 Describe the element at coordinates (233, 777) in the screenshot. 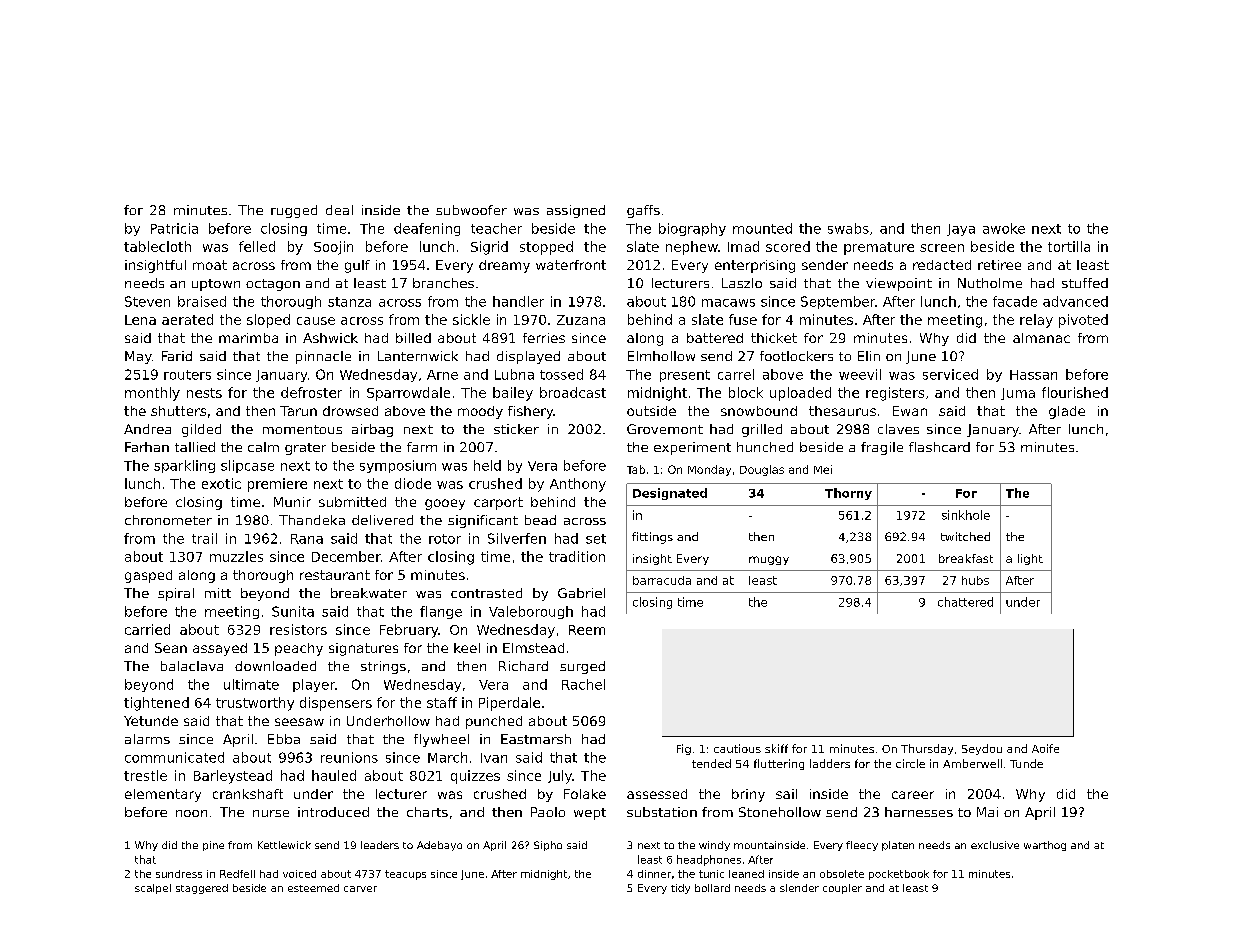

I see `Barleystead` at that location.
